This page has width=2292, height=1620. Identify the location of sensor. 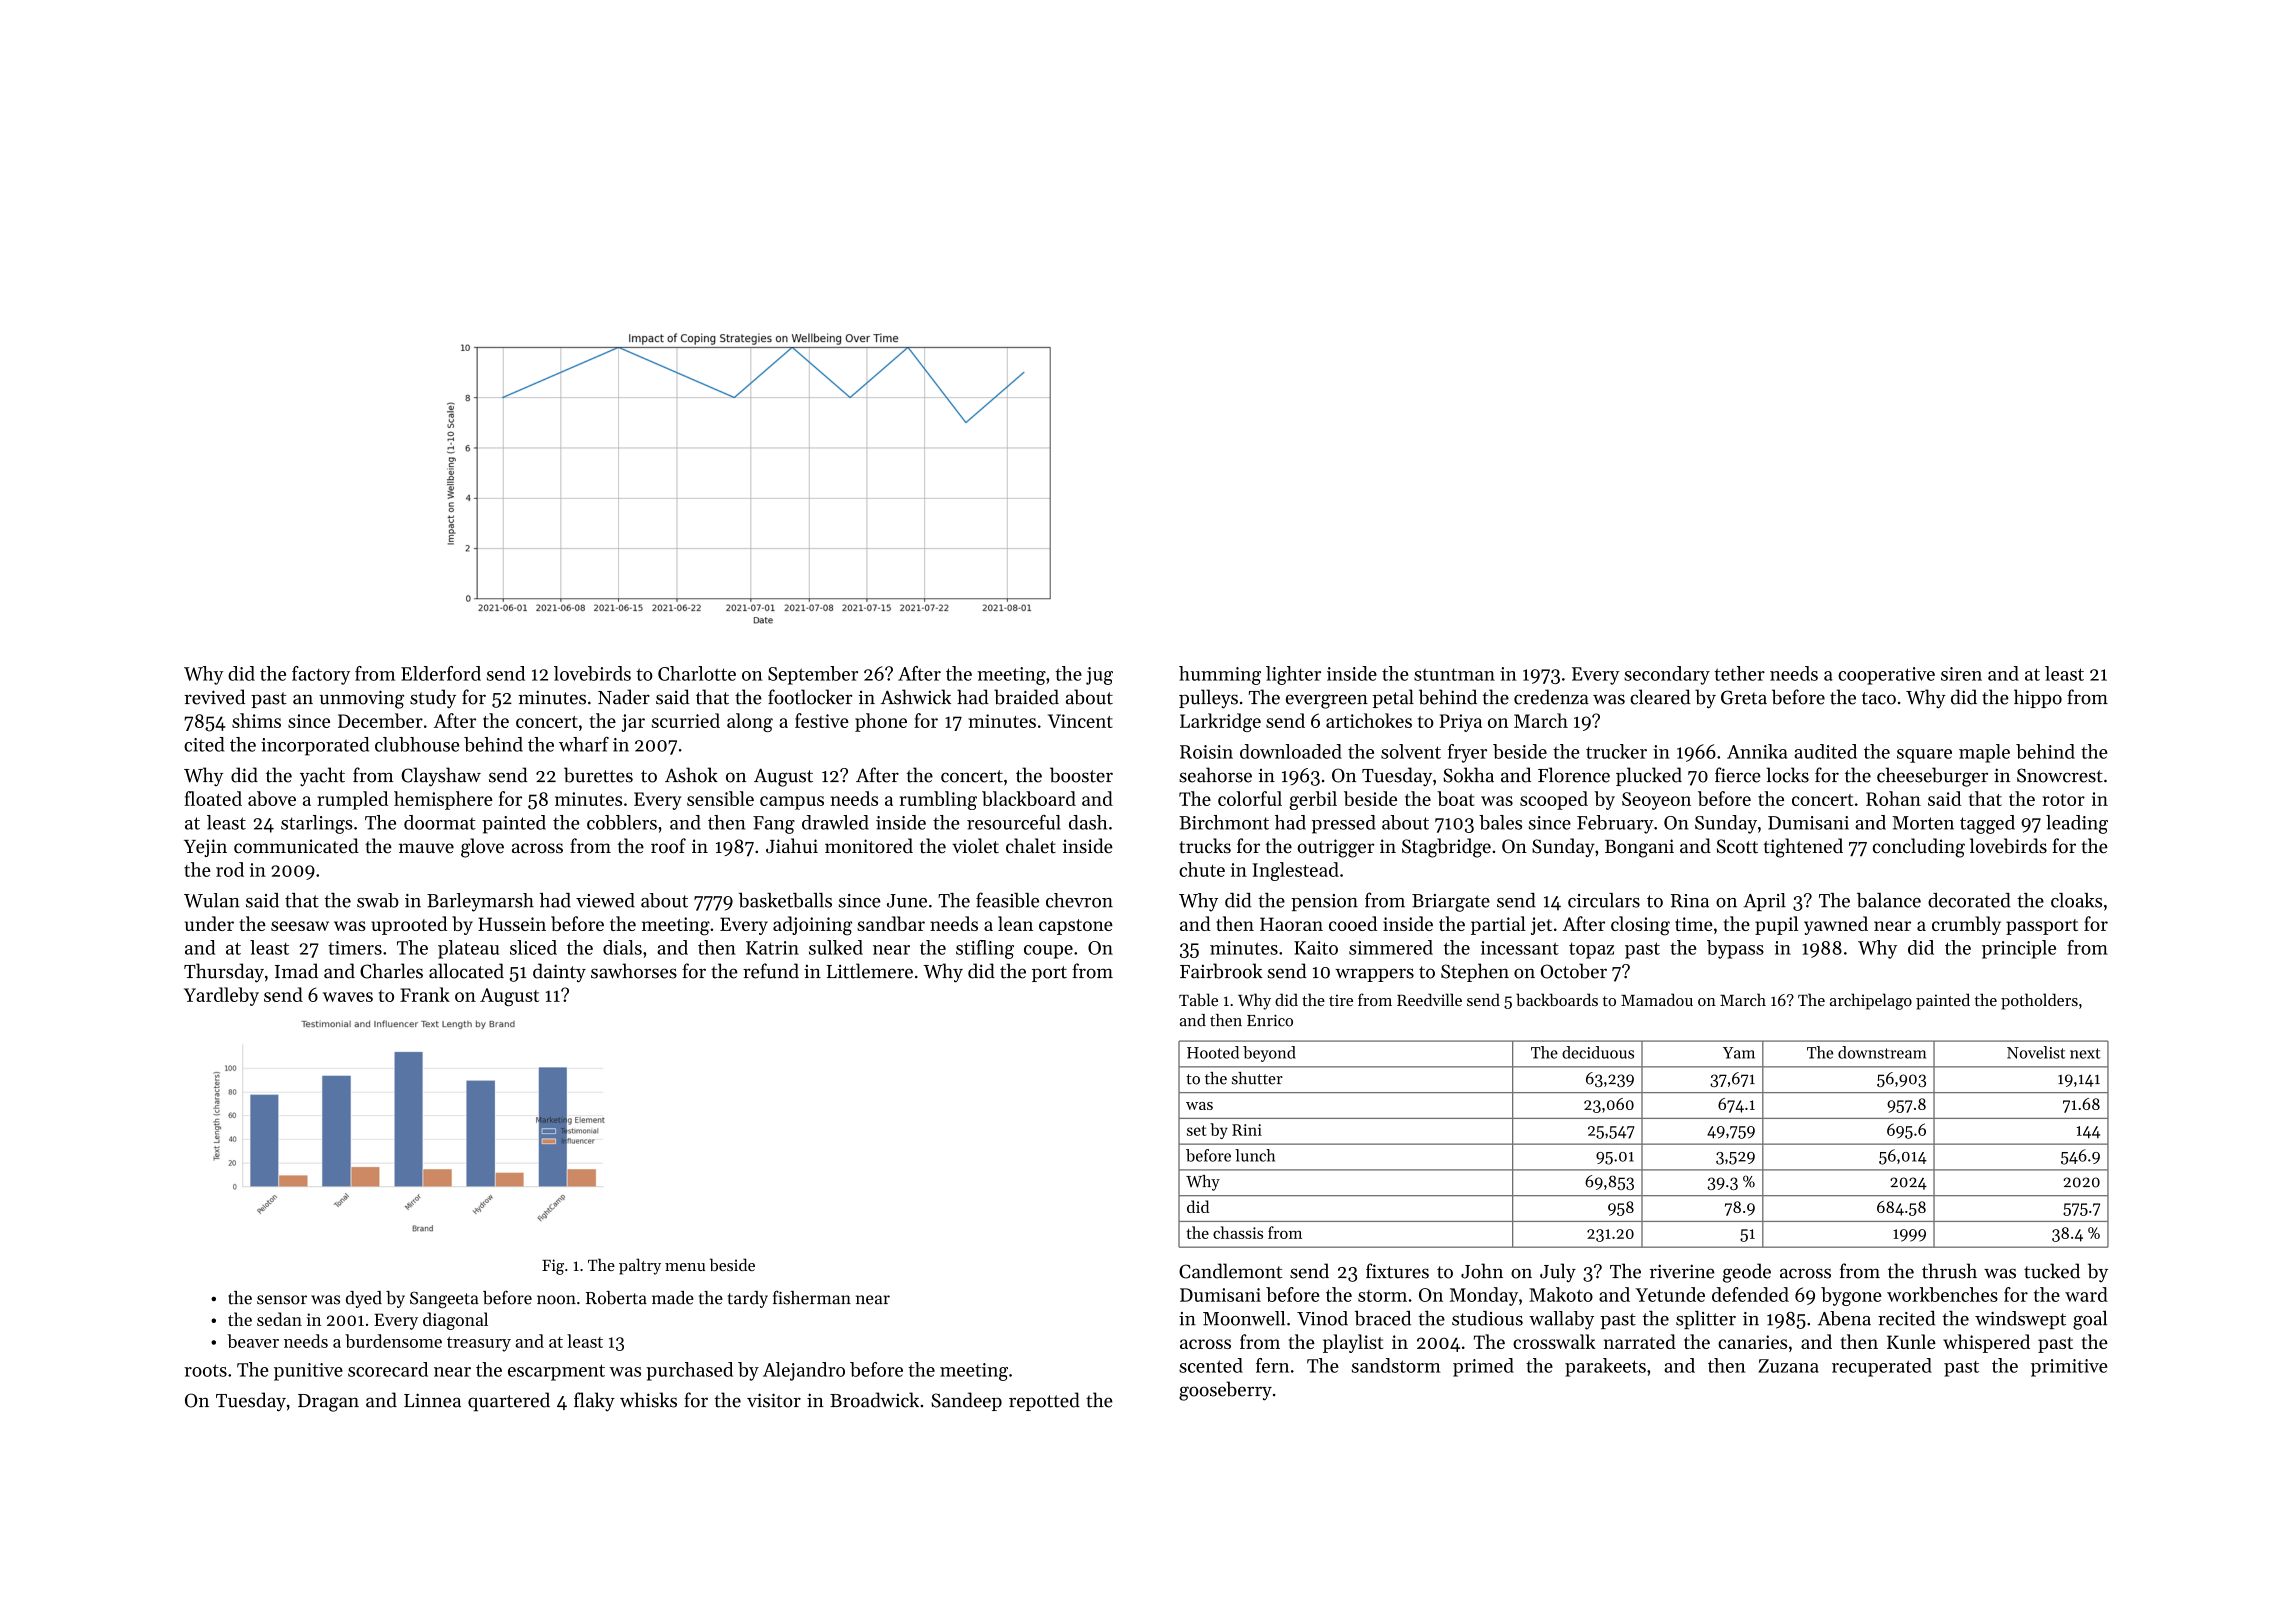
(282, 1300).
